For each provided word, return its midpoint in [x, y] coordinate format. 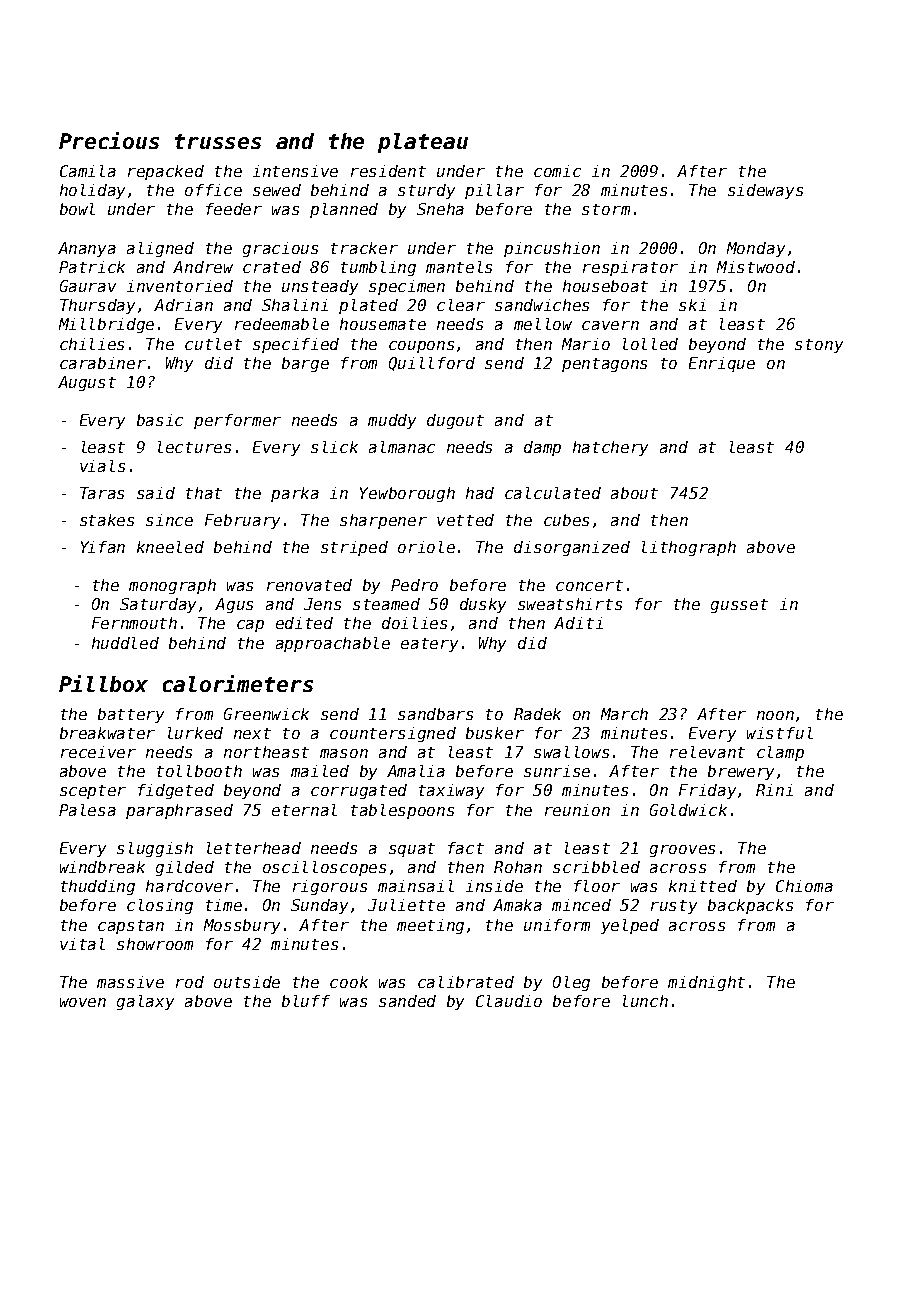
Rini [774, 790]
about [634, 493]
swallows [571, 752]
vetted [465, 520]
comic [557, 171]
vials [102, 466]
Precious [109, 140]
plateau [423, 143]
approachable [333, 644]
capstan [131, 927]
